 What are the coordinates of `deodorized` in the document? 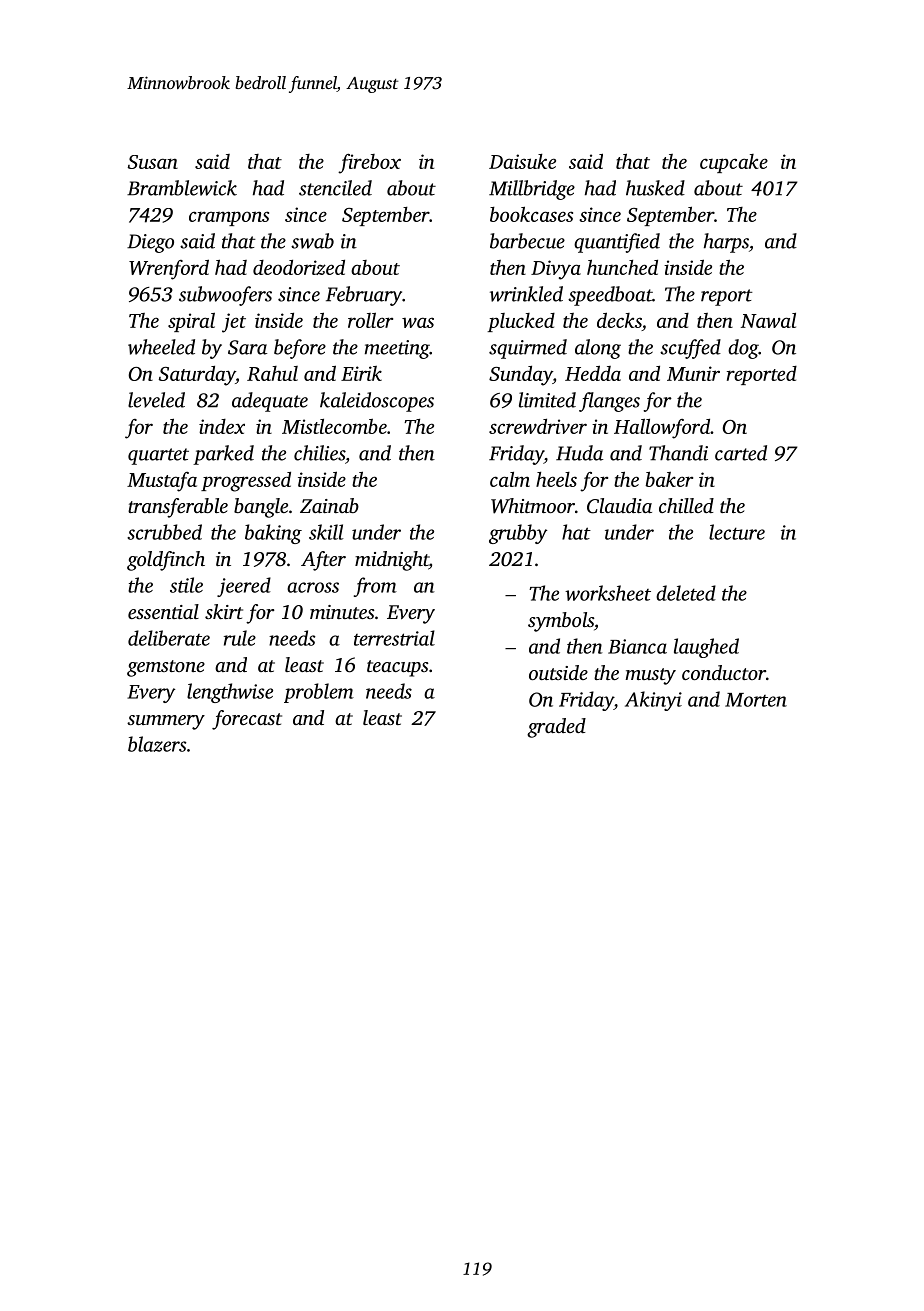 It's located at (299, 267).
